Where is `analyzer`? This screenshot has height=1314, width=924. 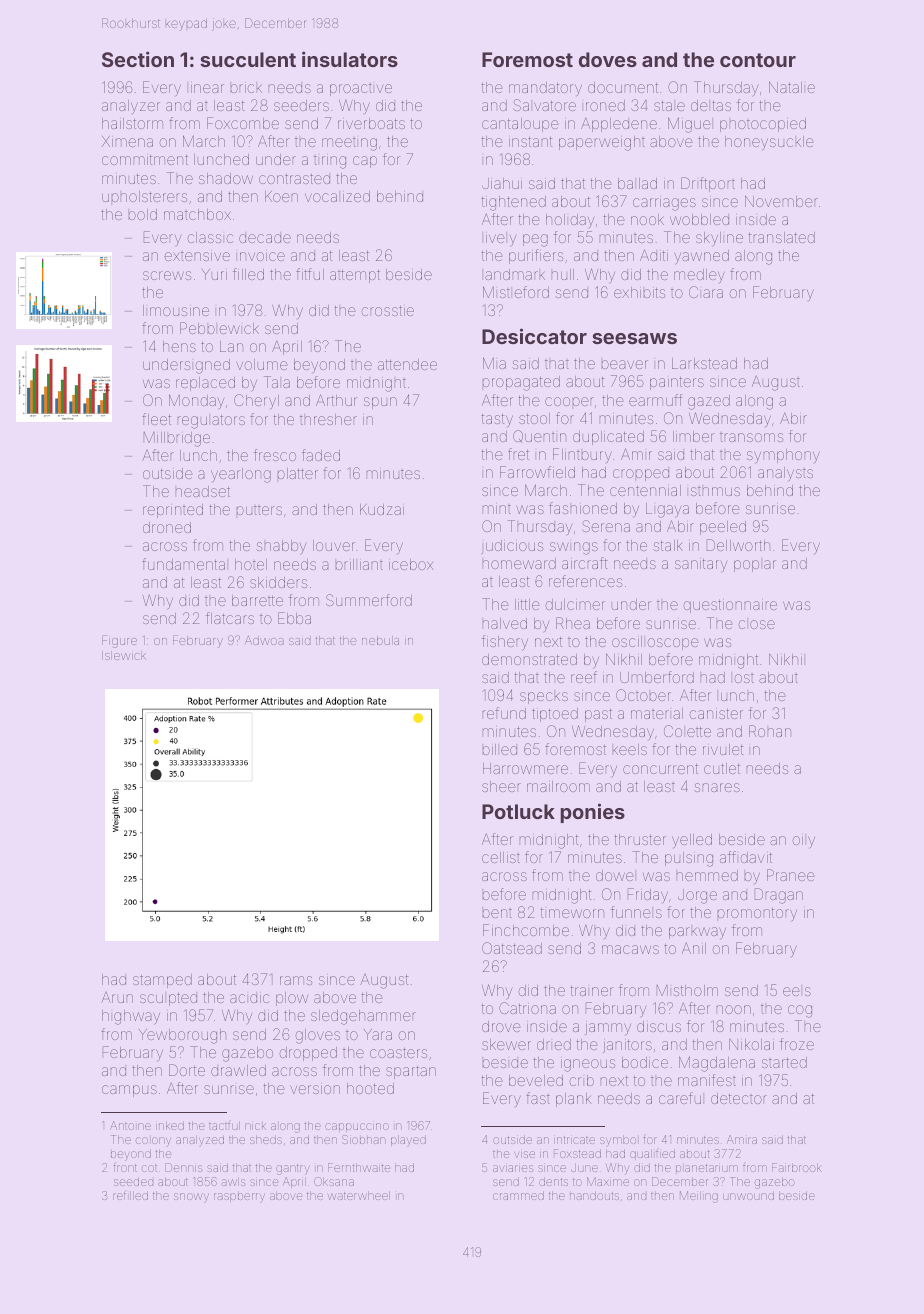
analyzer is located at coordinates (131, 107).
